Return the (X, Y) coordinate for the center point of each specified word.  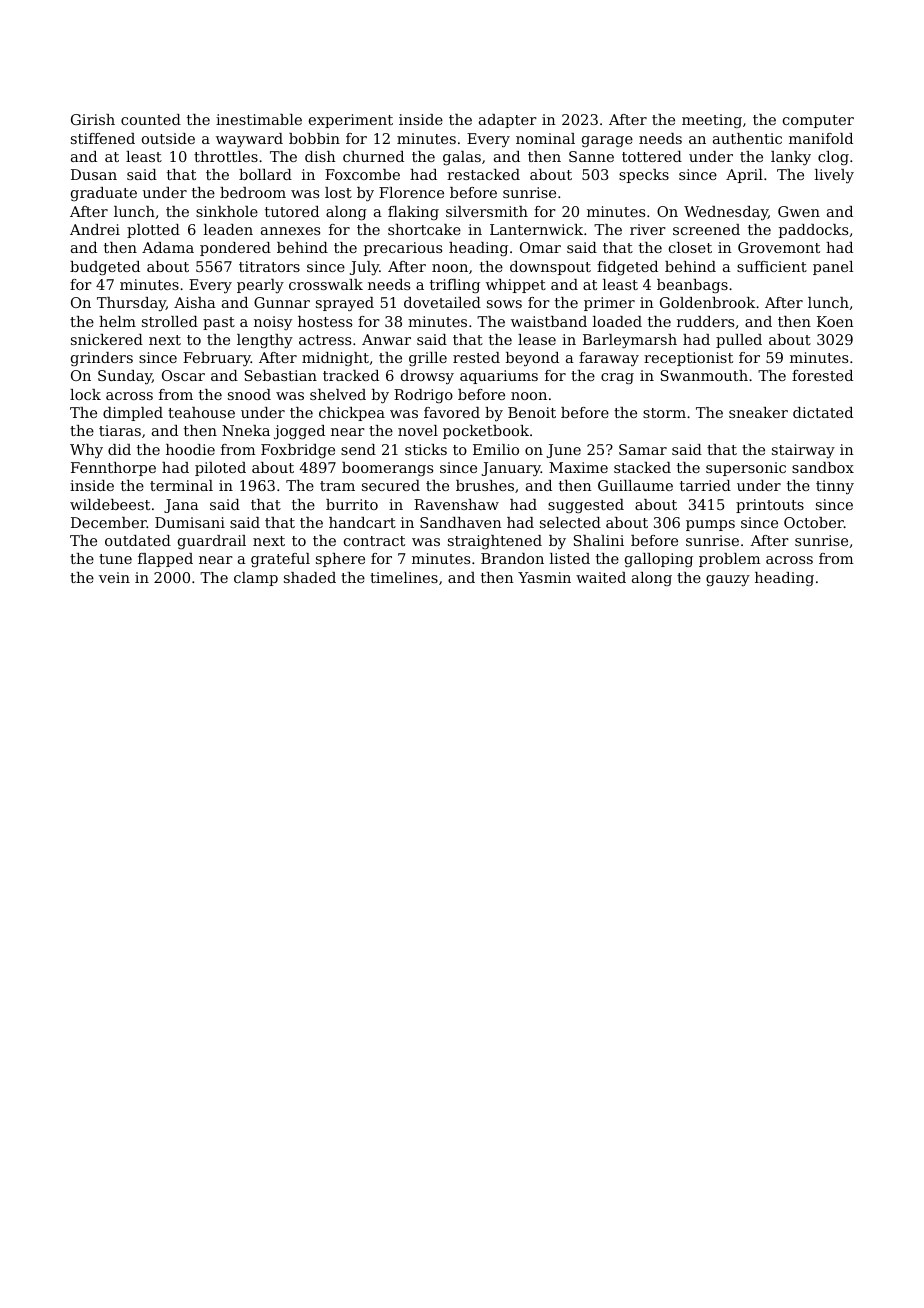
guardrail (212, 542)
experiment (351, 121)
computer (818, 121)
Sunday (125, 377)
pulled (739, 341)
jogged (299, 432)
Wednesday (726, 213)
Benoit (532, 412)
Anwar (386, 339)
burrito (352, 504)
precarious (403, 249)
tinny (835, 487)
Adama (168, 247)
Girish (93, 119)
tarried (705, 485)
